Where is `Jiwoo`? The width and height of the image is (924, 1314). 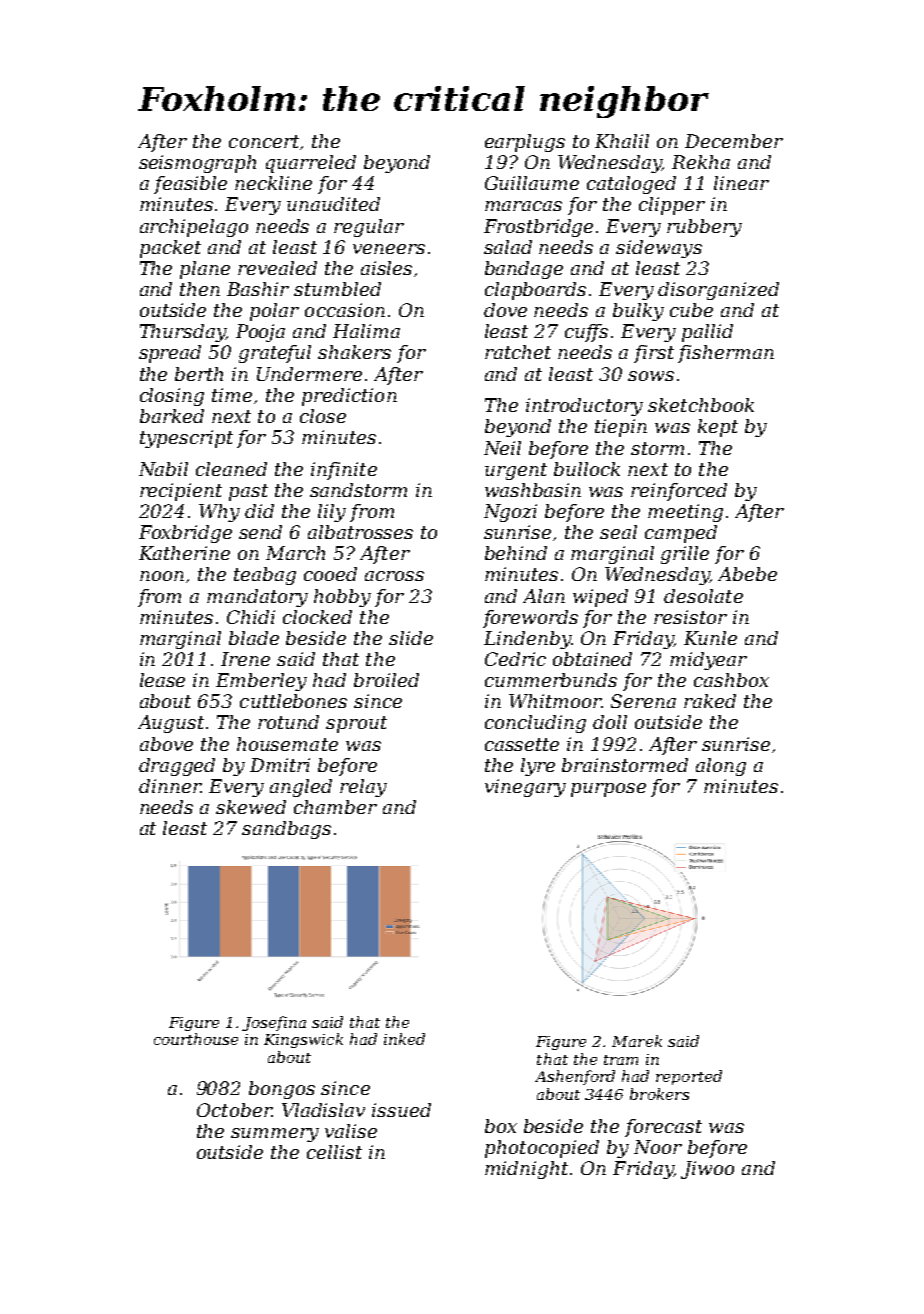 Jiwoo is located at coordinates (707, 1170).
